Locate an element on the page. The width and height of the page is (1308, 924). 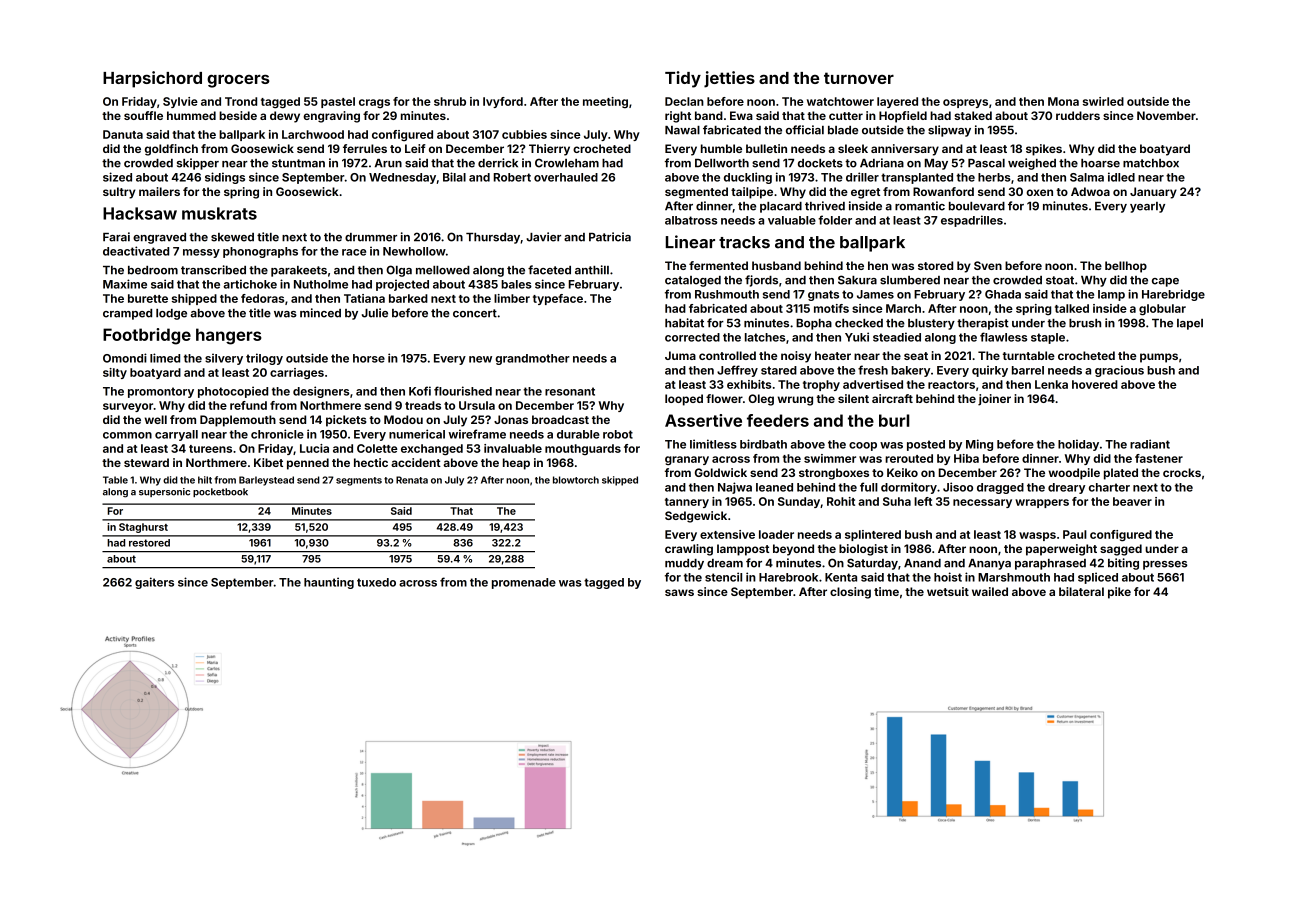
haunting is located at coordinates (329, 583).
